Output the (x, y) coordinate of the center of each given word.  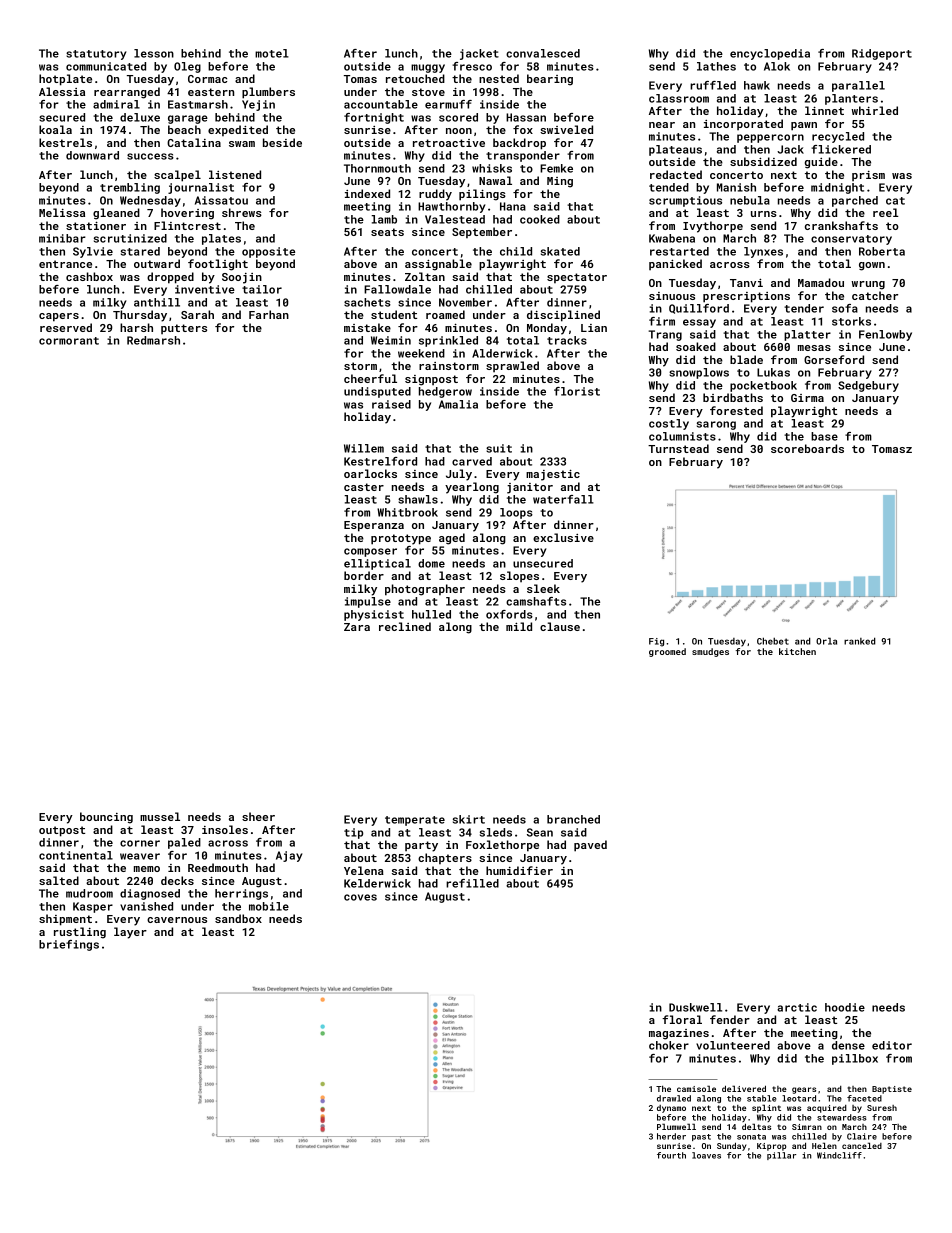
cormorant (69, 341)
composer (370, 552)
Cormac (207, 79)
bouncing (106, 818)
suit (499, 448)
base (824, 436)
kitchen (797, 651)
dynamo (671, 1109)
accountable (381, 104)
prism (868, 176)
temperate (415, 821)
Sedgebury (868, 386)
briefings (69, 945)
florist (577, 391)
